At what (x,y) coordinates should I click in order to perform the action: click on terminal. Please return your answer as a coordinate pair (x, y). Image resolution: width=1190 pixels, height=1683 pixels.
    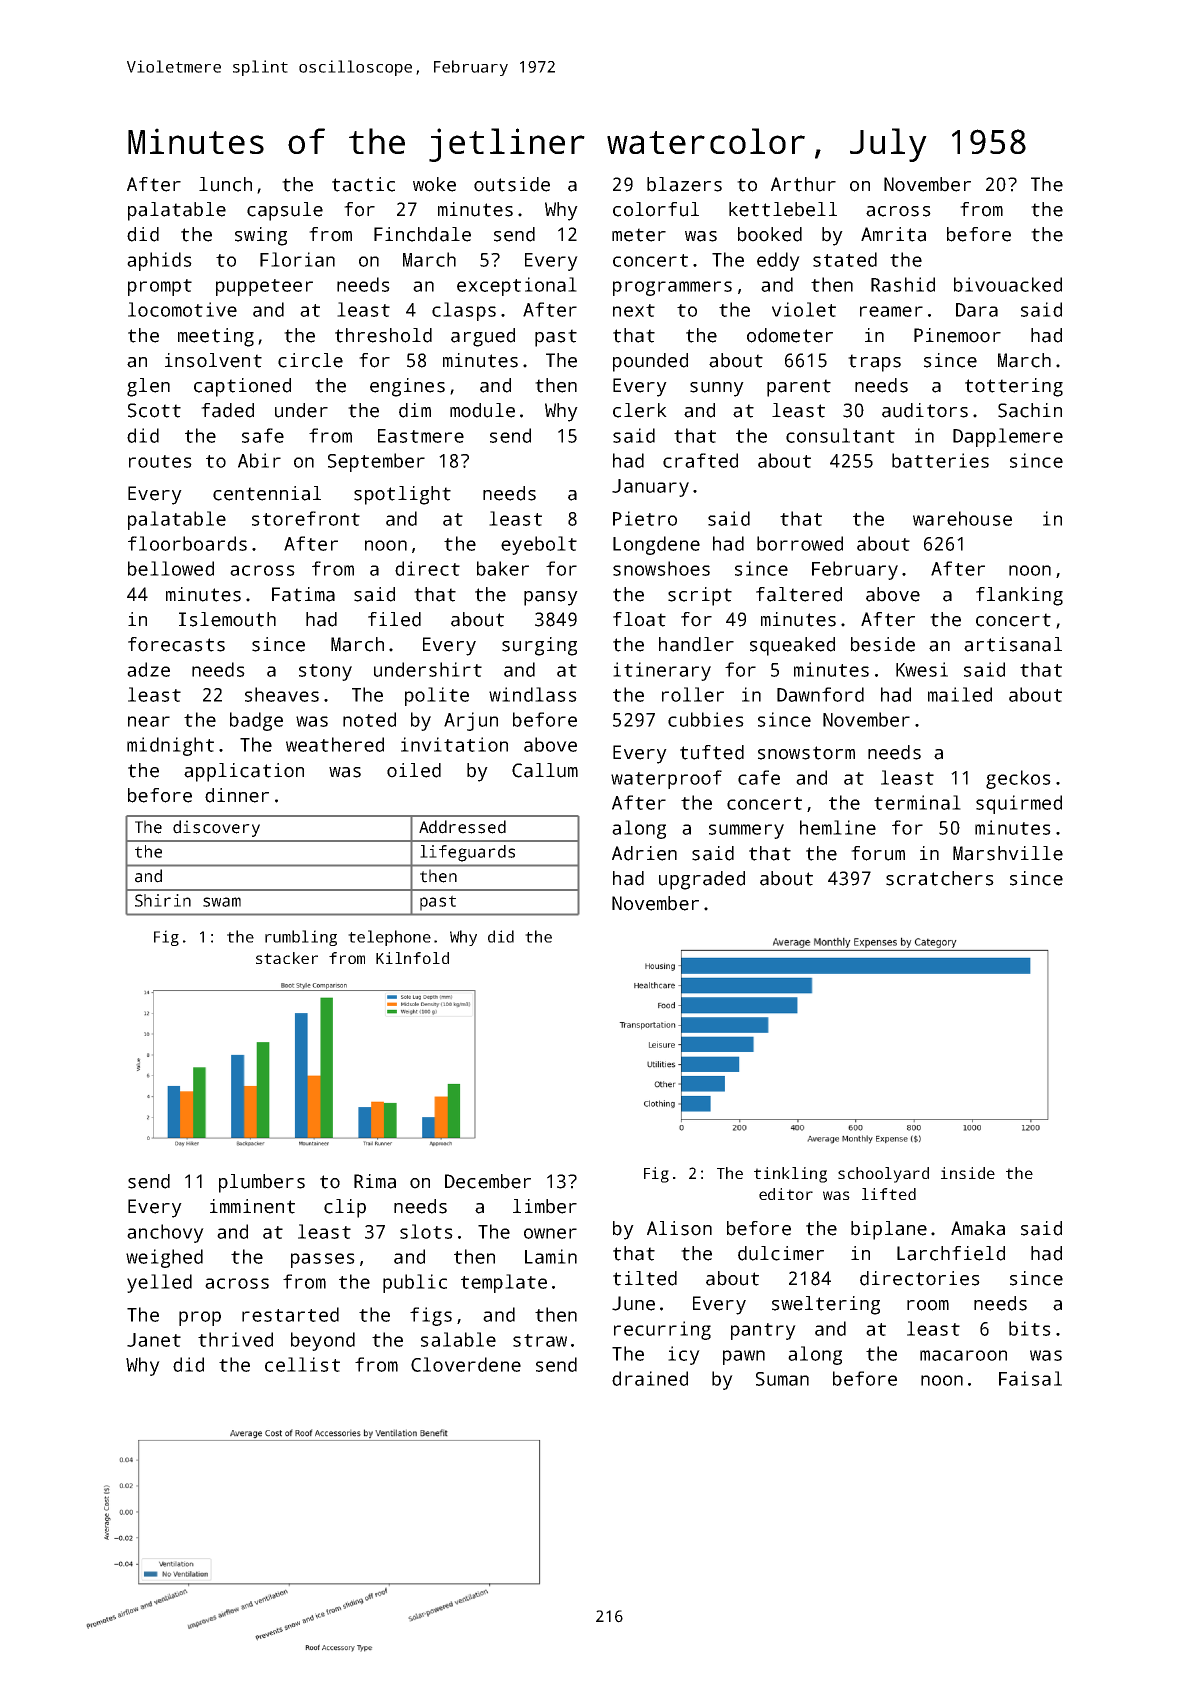
    Looking at the image, I should click on (917, 802).
